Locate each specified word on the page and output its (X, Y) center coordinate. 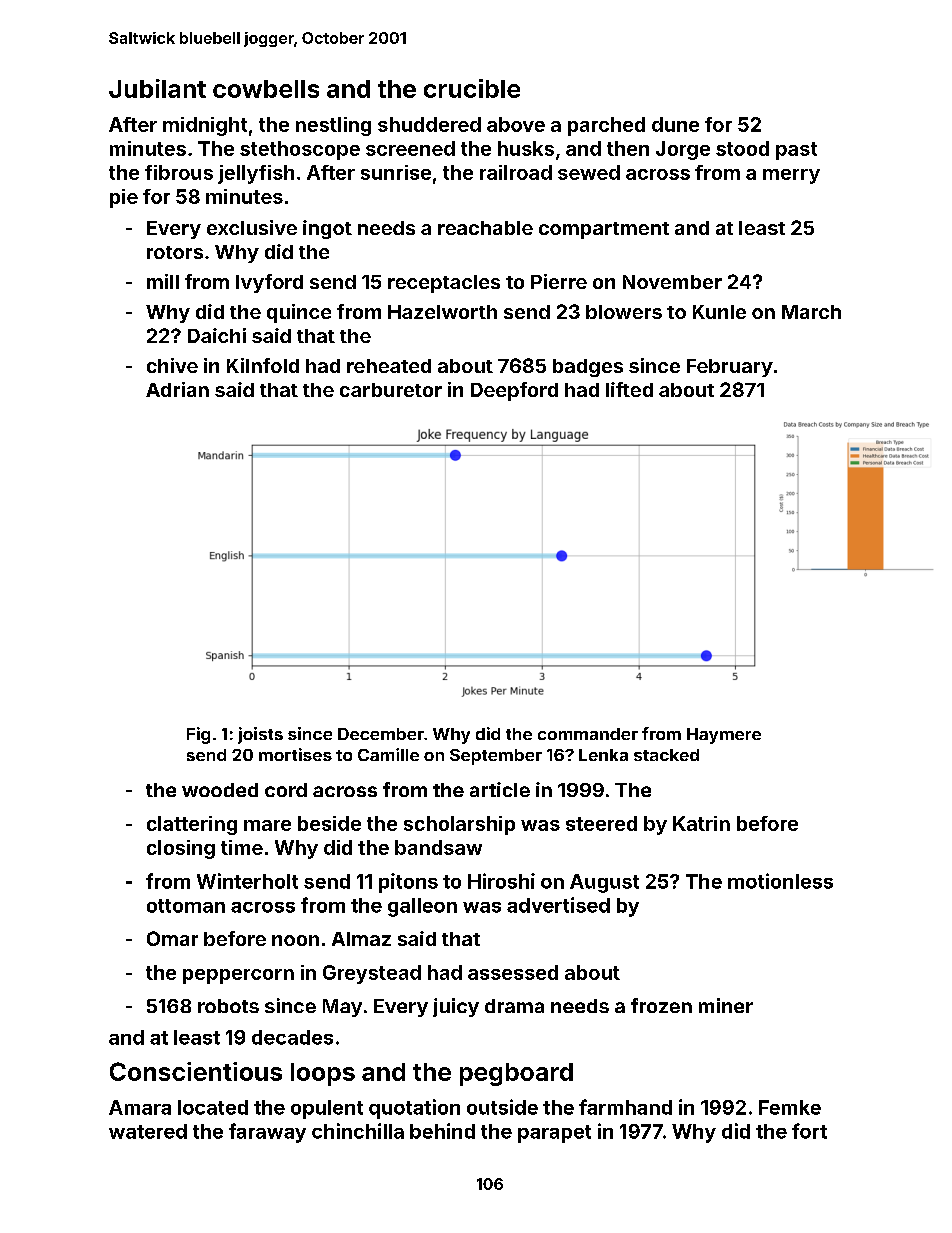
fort (809, 1131)
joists (260, 735)
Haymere (724, 736)
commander (588, 734)
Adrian (177, 389)
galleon (422, 907)
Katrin (701, 823)
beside (329, 823)
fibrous (179, 172)
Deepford (514, 391)
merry (791, 176)
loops (323, 1074)
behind (442, 1131)
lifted (629, 389)
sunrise (396, 172)
